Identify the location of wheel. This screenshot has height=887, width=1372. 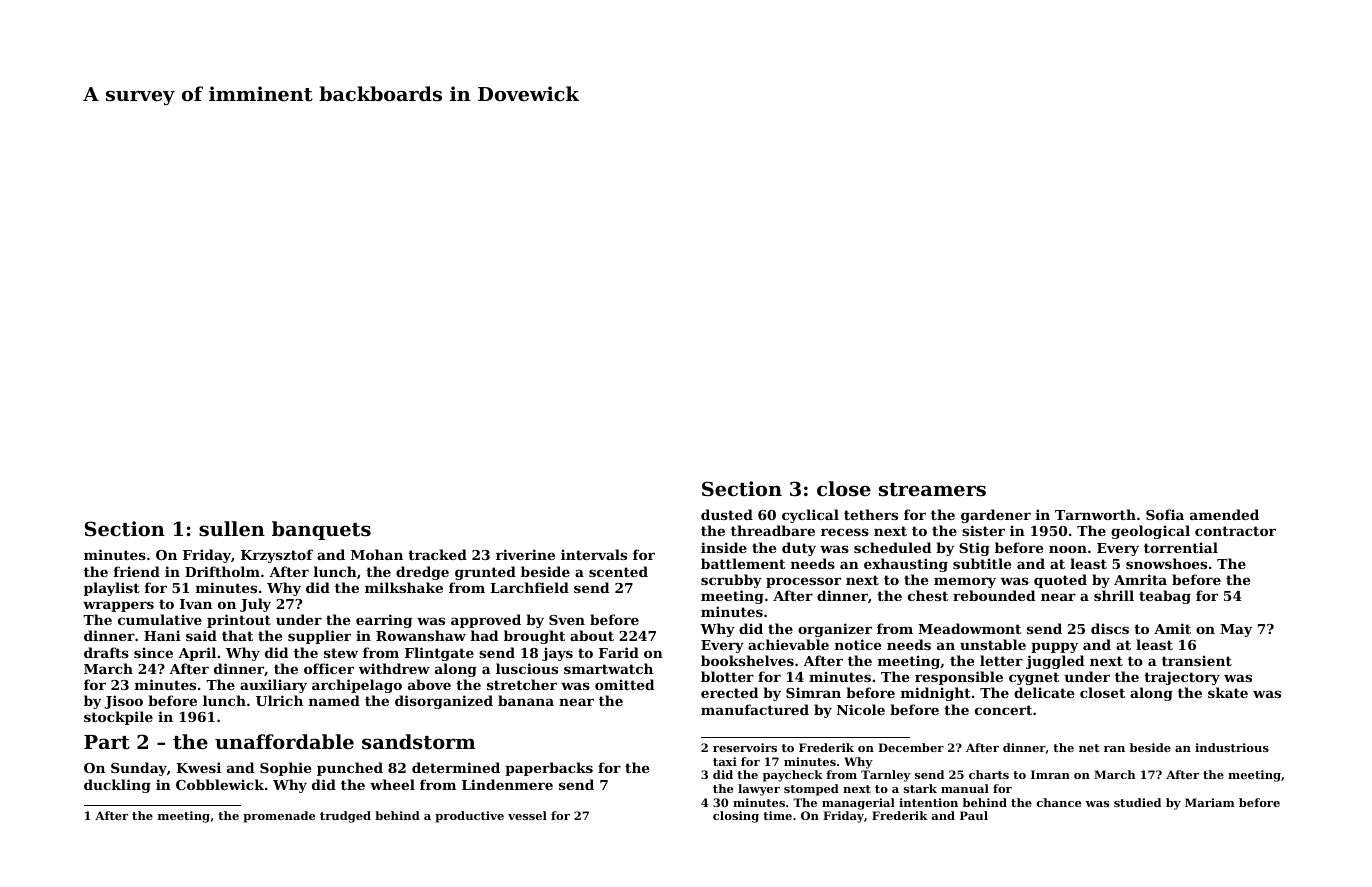
(392, 784).
